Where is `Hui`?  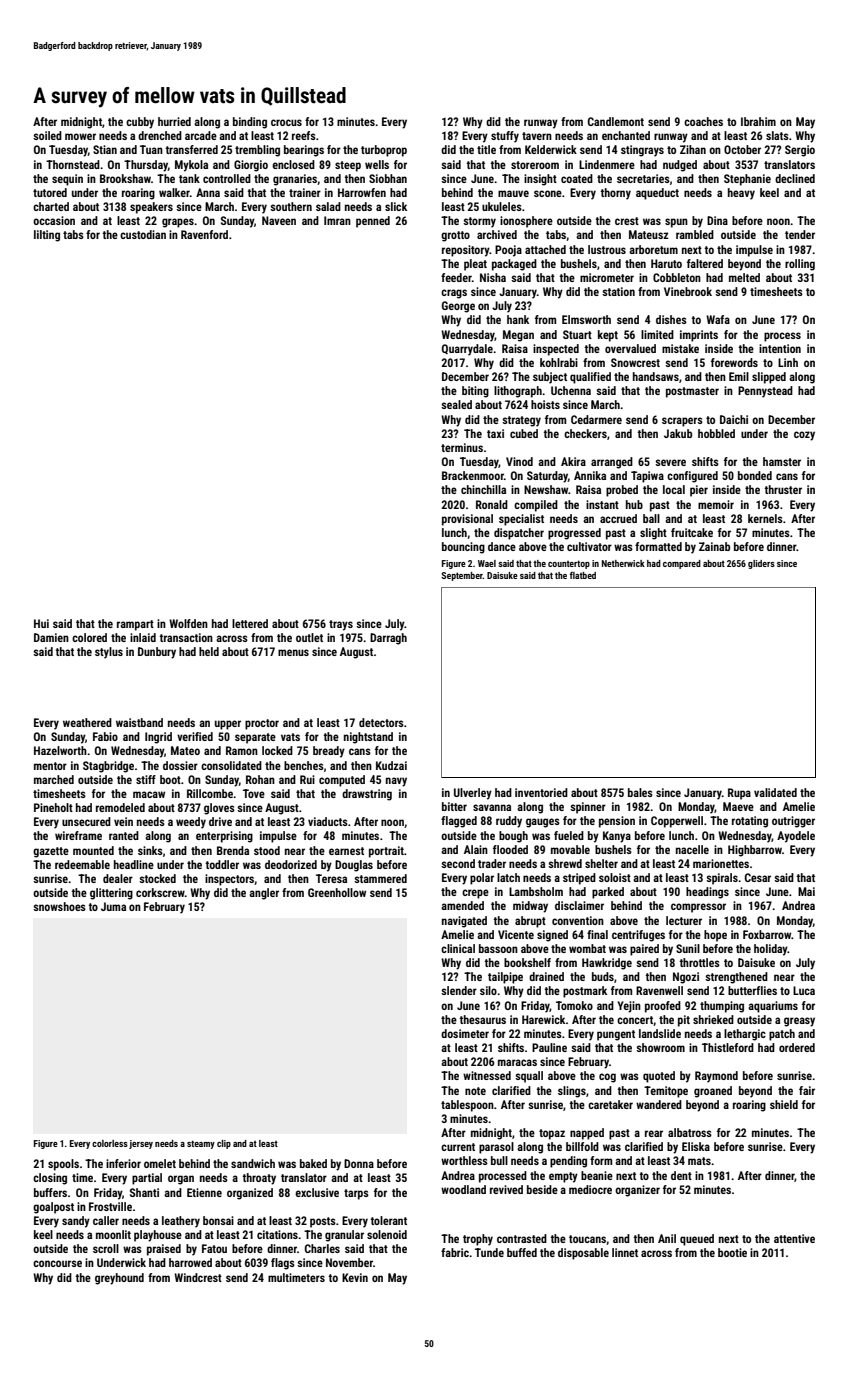 Hui is located at coordinates (41, 623).
